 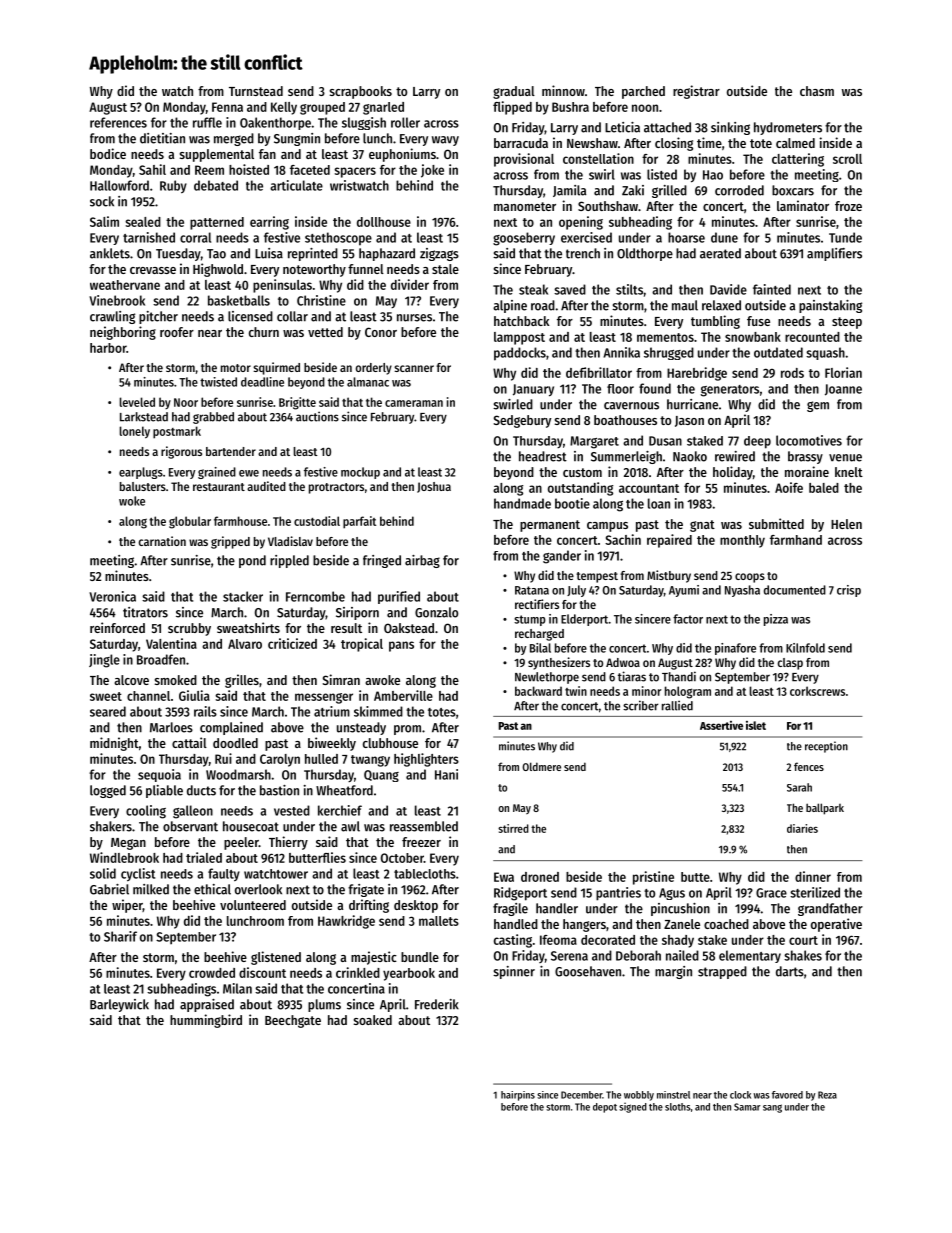 What do you see at coordinates (407, 730) in the screenshot?
I see `prom` at bounding box center [407, 730].
